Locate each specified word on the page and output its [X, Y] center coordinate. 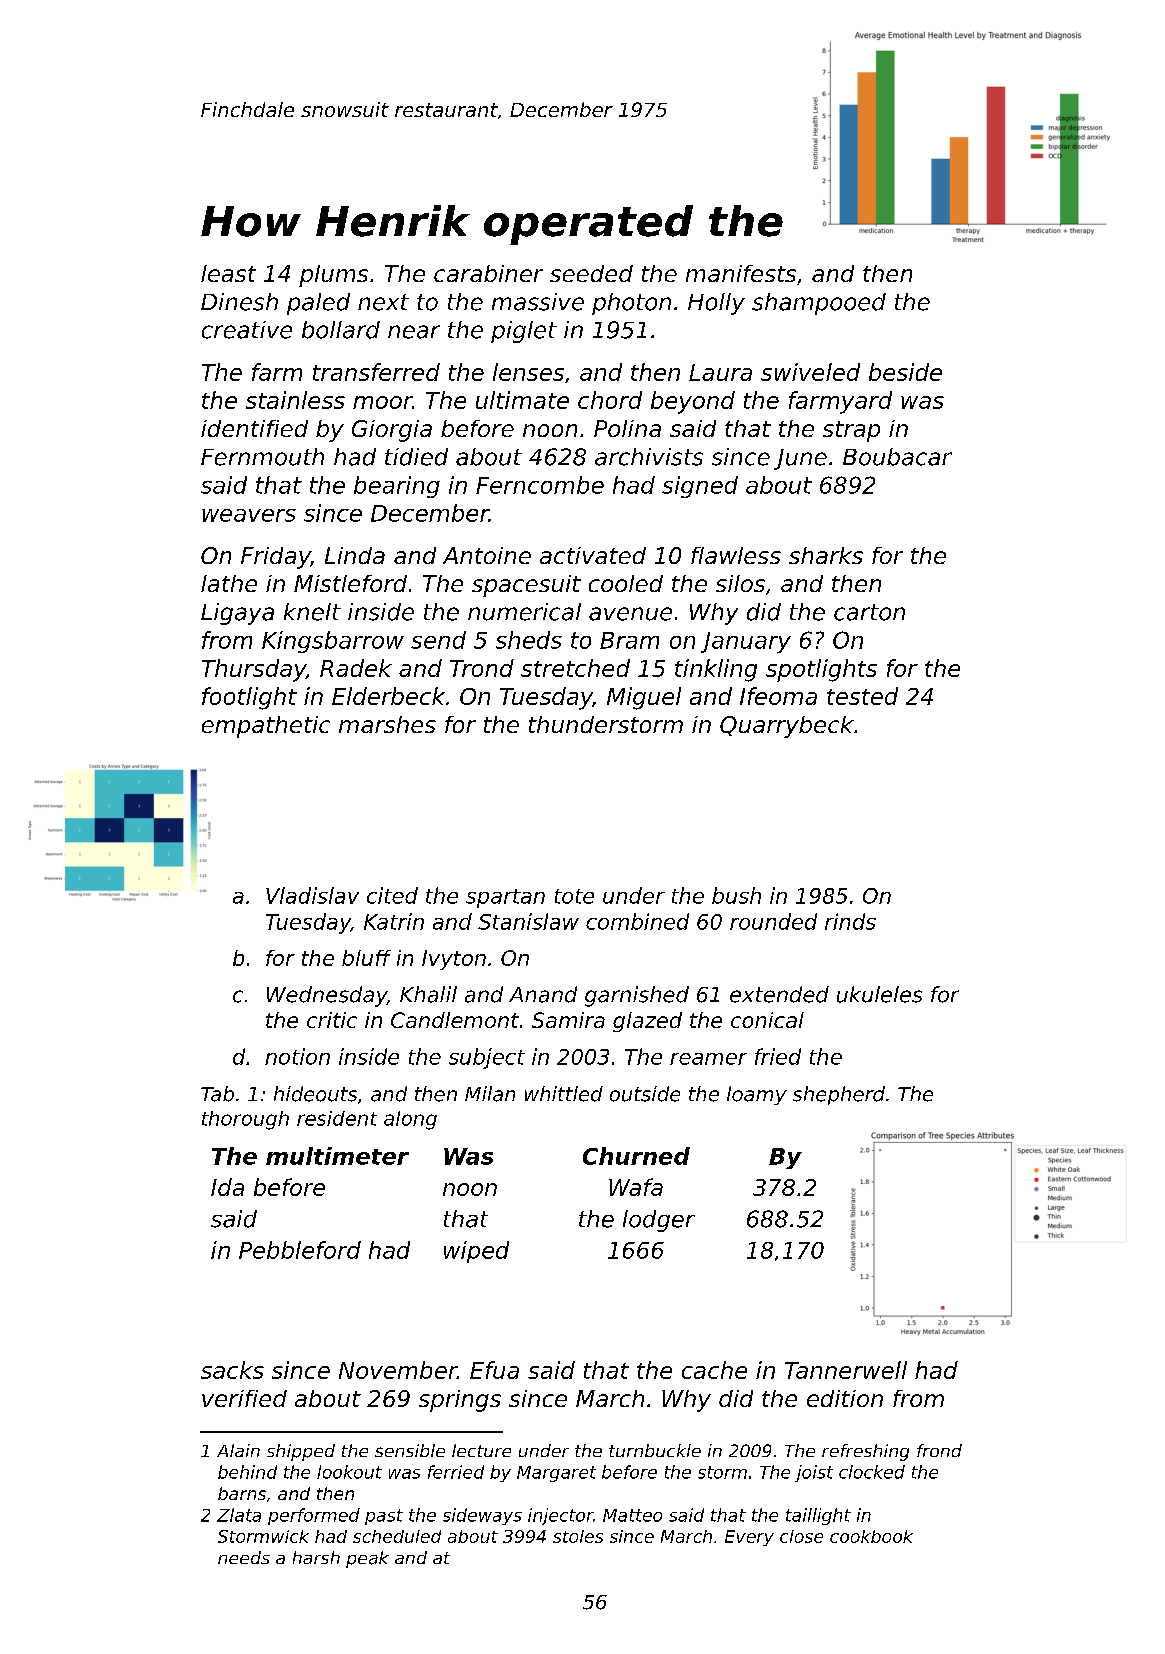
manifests [741, 273]
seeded [591, 273]
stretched [575, 668]
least [228, 273]
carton [869, 612]
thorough [245, 1120]
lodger [659, 1221]
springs [460, 1401]
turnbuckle [655, 1450]
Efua [494, 1370]
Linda [355, 555]
